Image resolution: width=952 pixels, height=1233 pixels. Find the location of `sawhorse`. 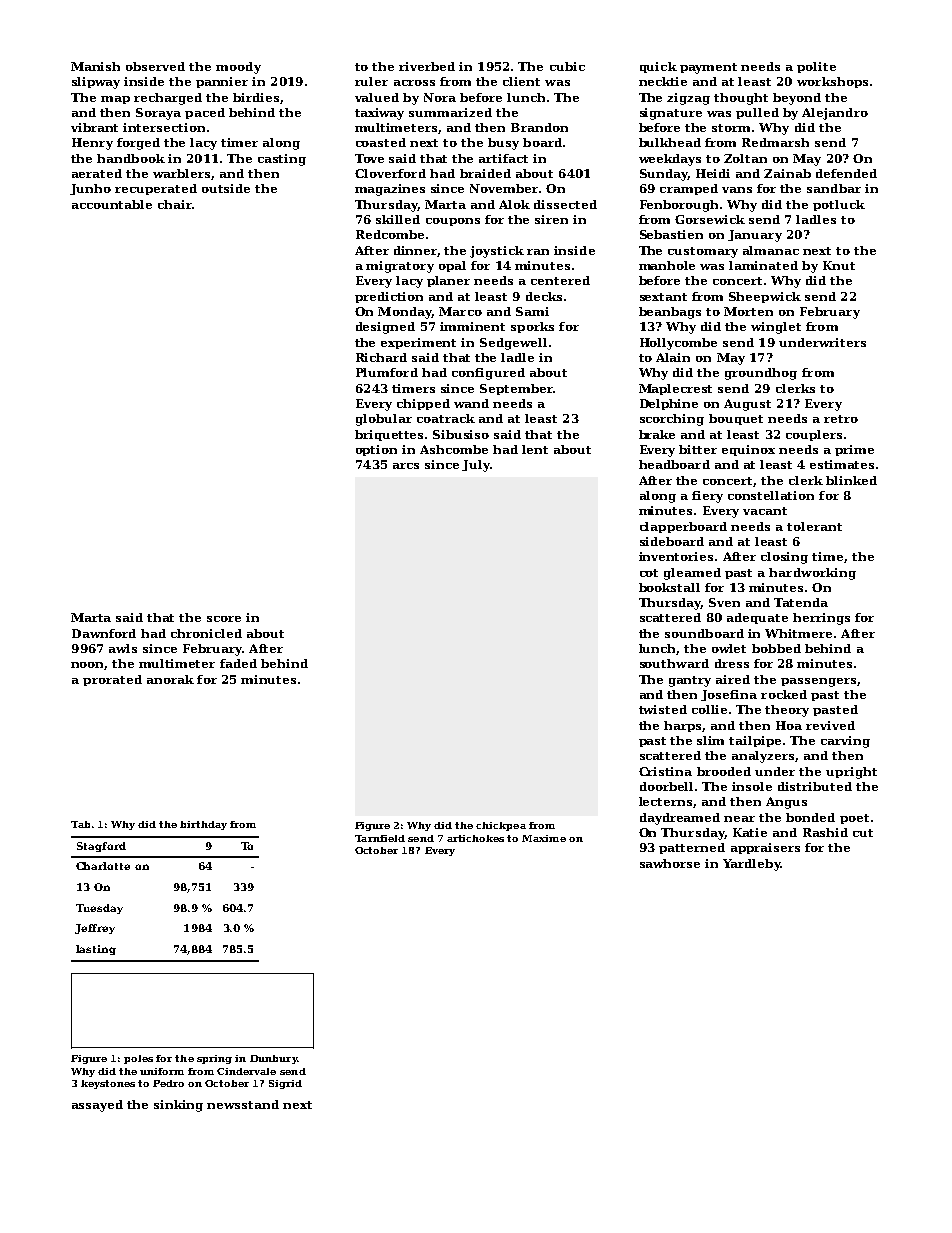

sawhorse is located at coordinates (670, 863).
